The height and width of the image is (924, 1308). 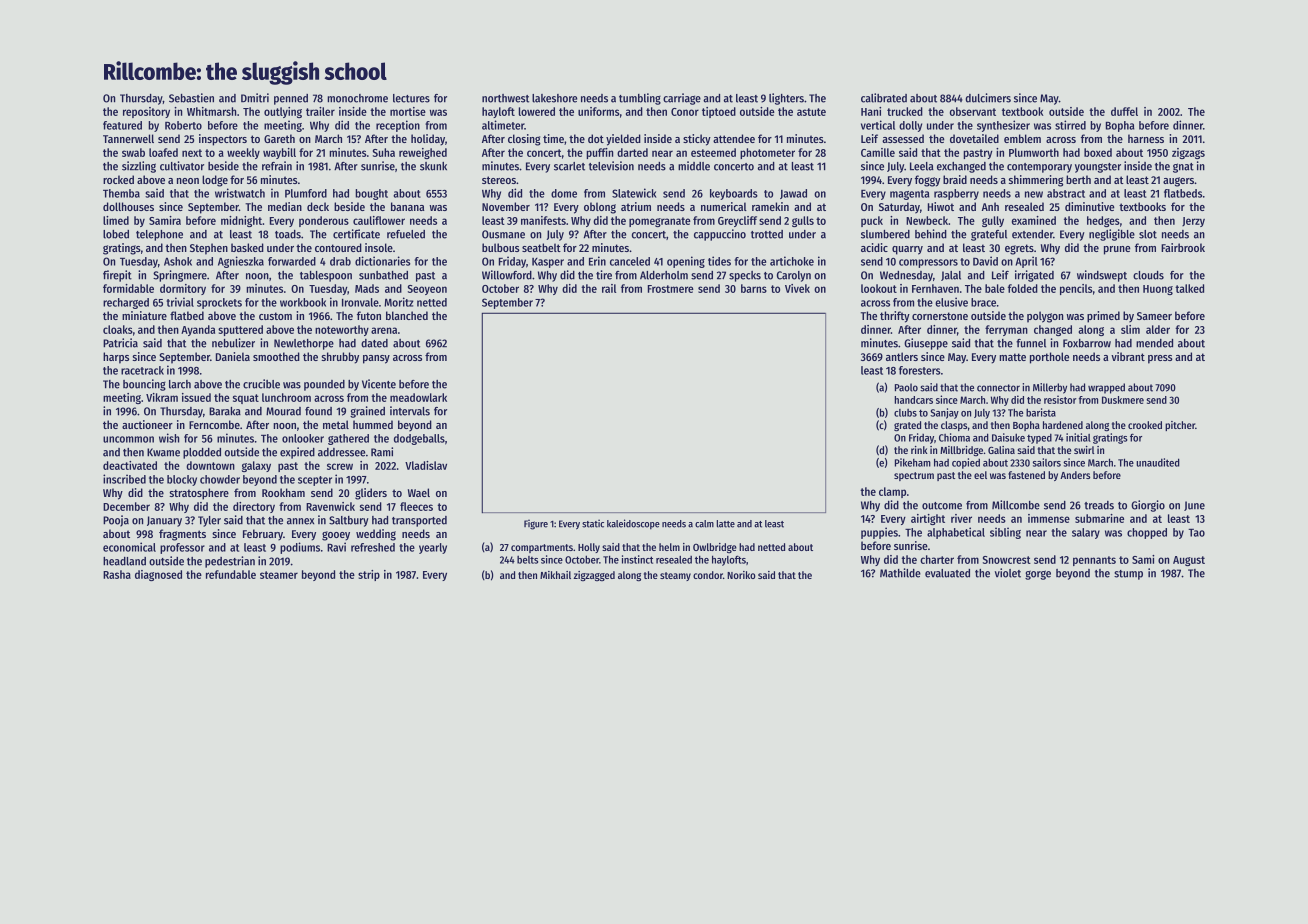 I want to click on economical, so click(x=129, y=547).
